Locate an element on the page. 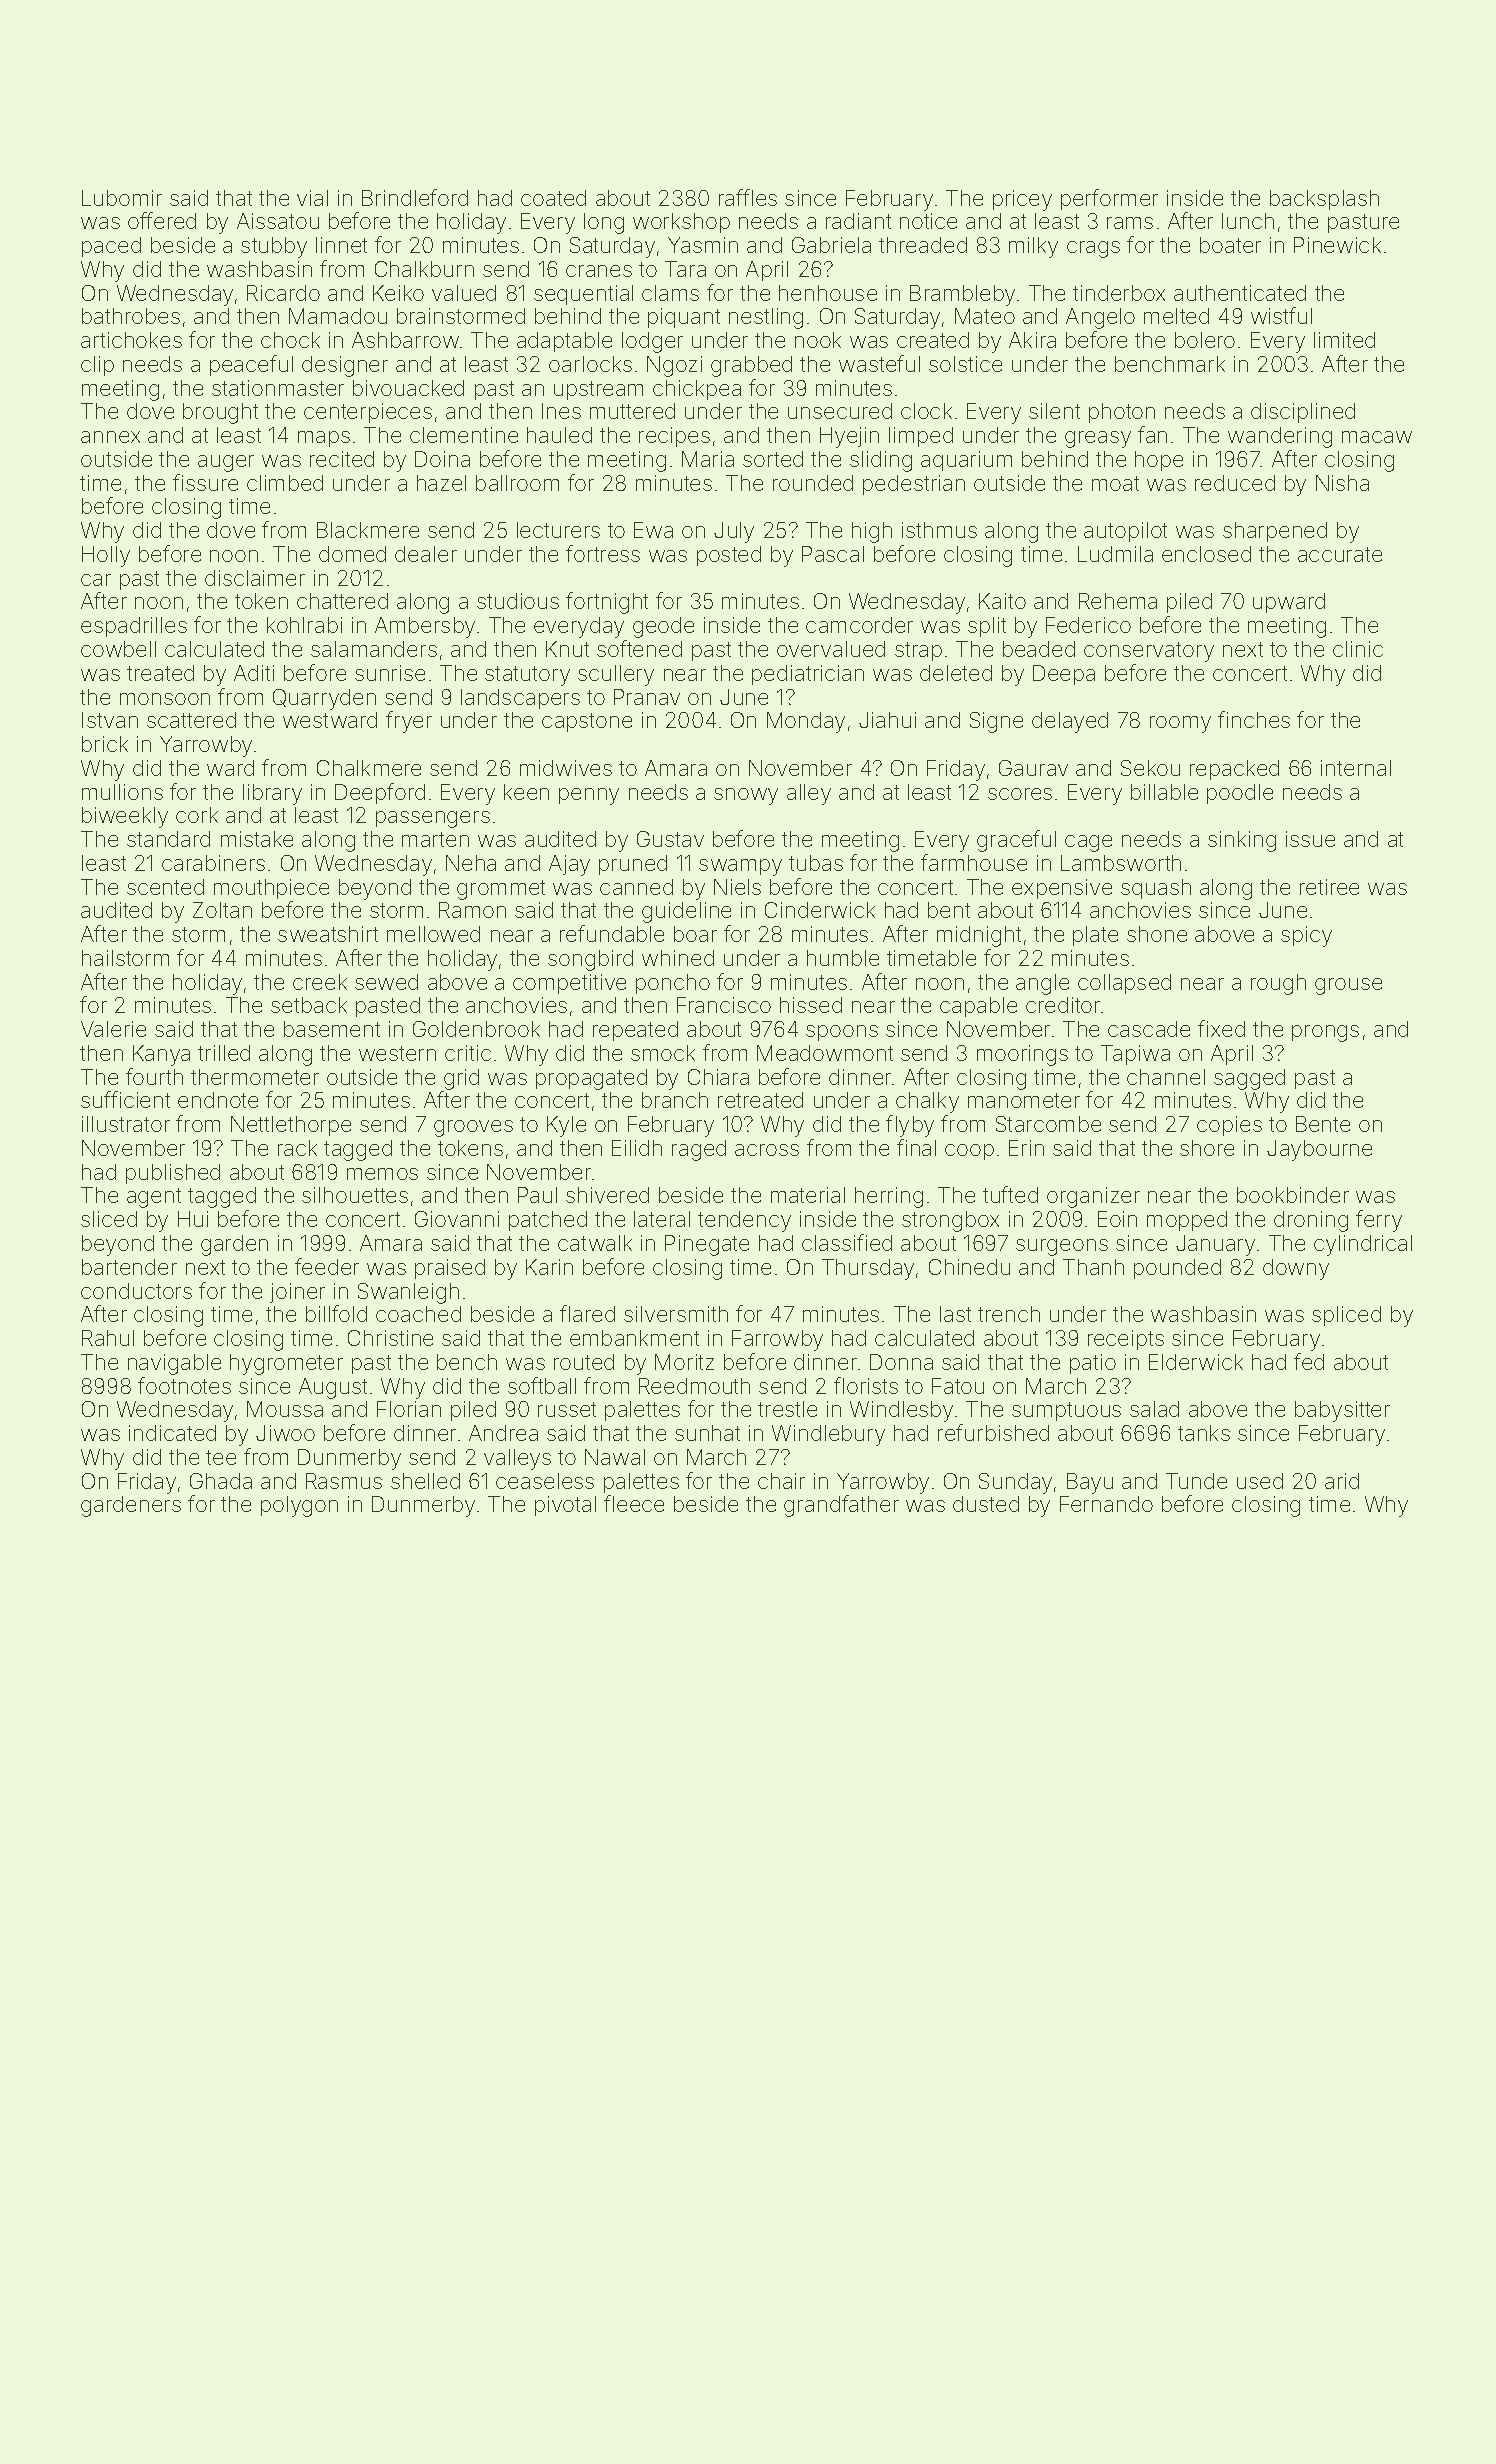  Lubomir is located at coordinates (122, 198).
